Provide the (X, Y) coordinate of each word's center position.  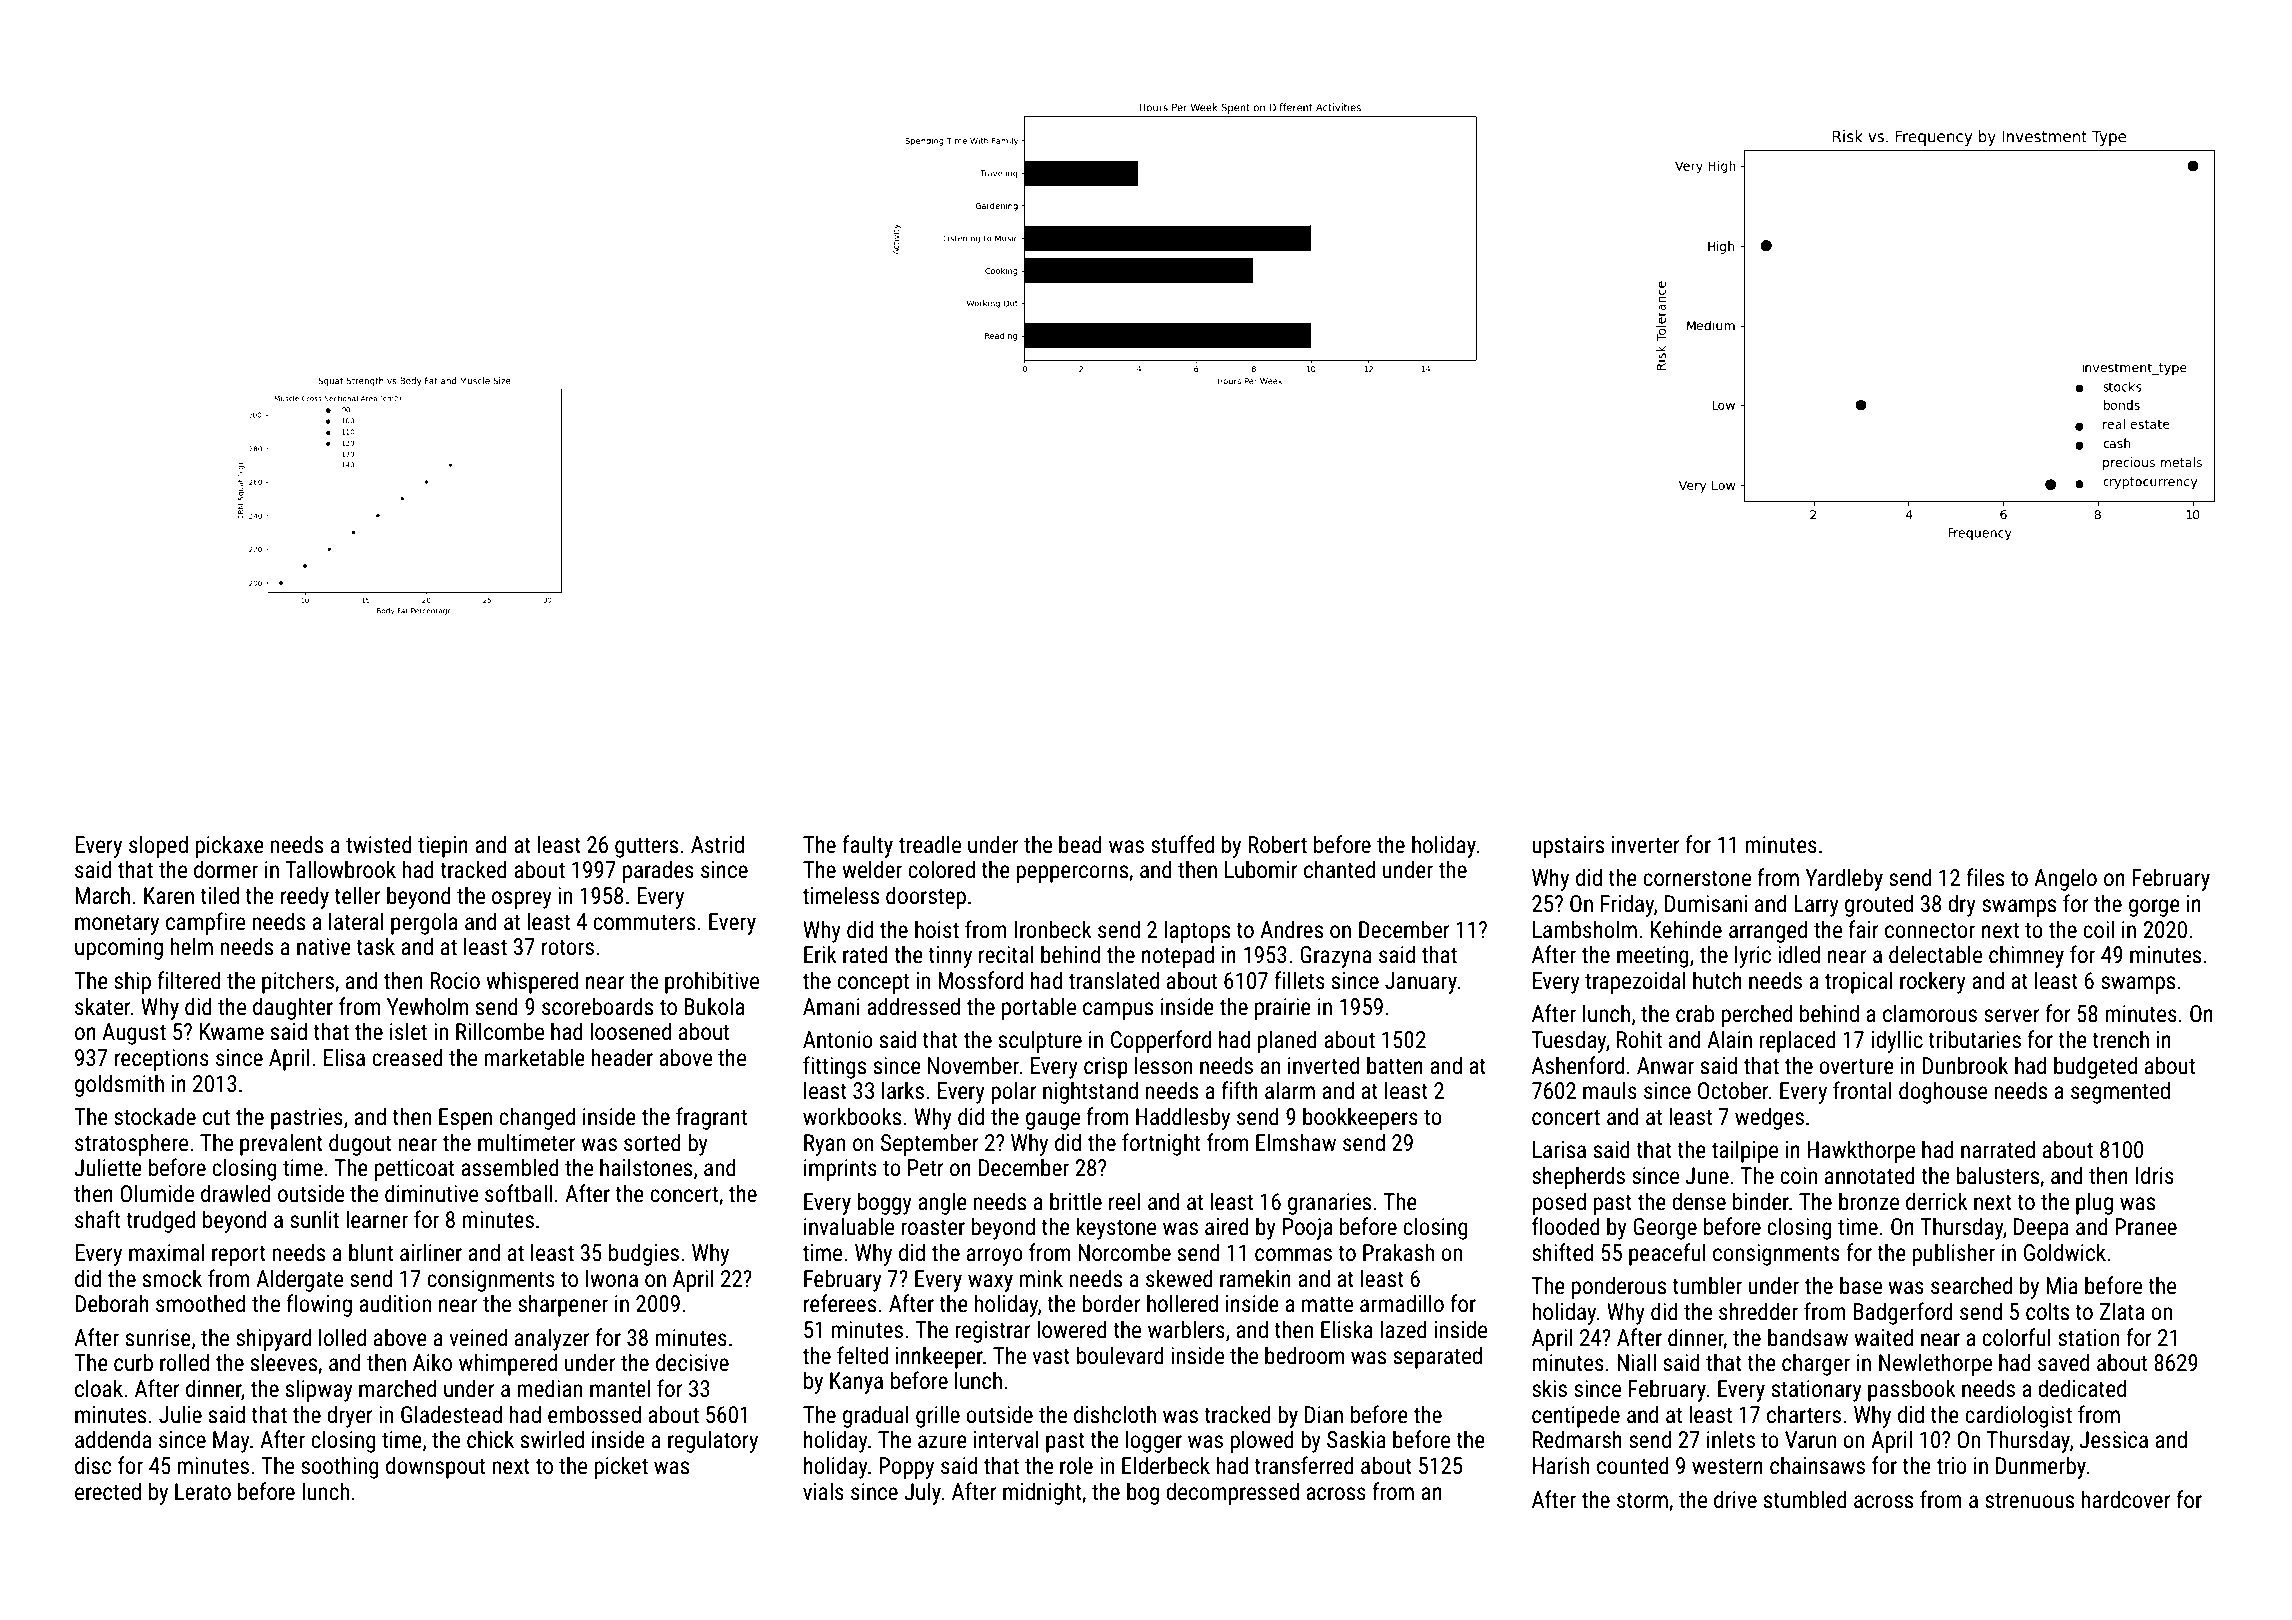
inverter (1646, 845)
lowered (1072, 1329)
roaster (933, 1228)
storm (1642, 1501)
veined (478, 1337)
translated (1114, 980)
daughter (293, 1008)
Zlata (2122, 1311)
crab (1695, 1013)
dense (1699, 1201)
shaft (97, 1219)
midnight (1042, 1493)
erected (108, 1491)
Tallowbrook (340, 869)
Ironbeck (1053, 929)
